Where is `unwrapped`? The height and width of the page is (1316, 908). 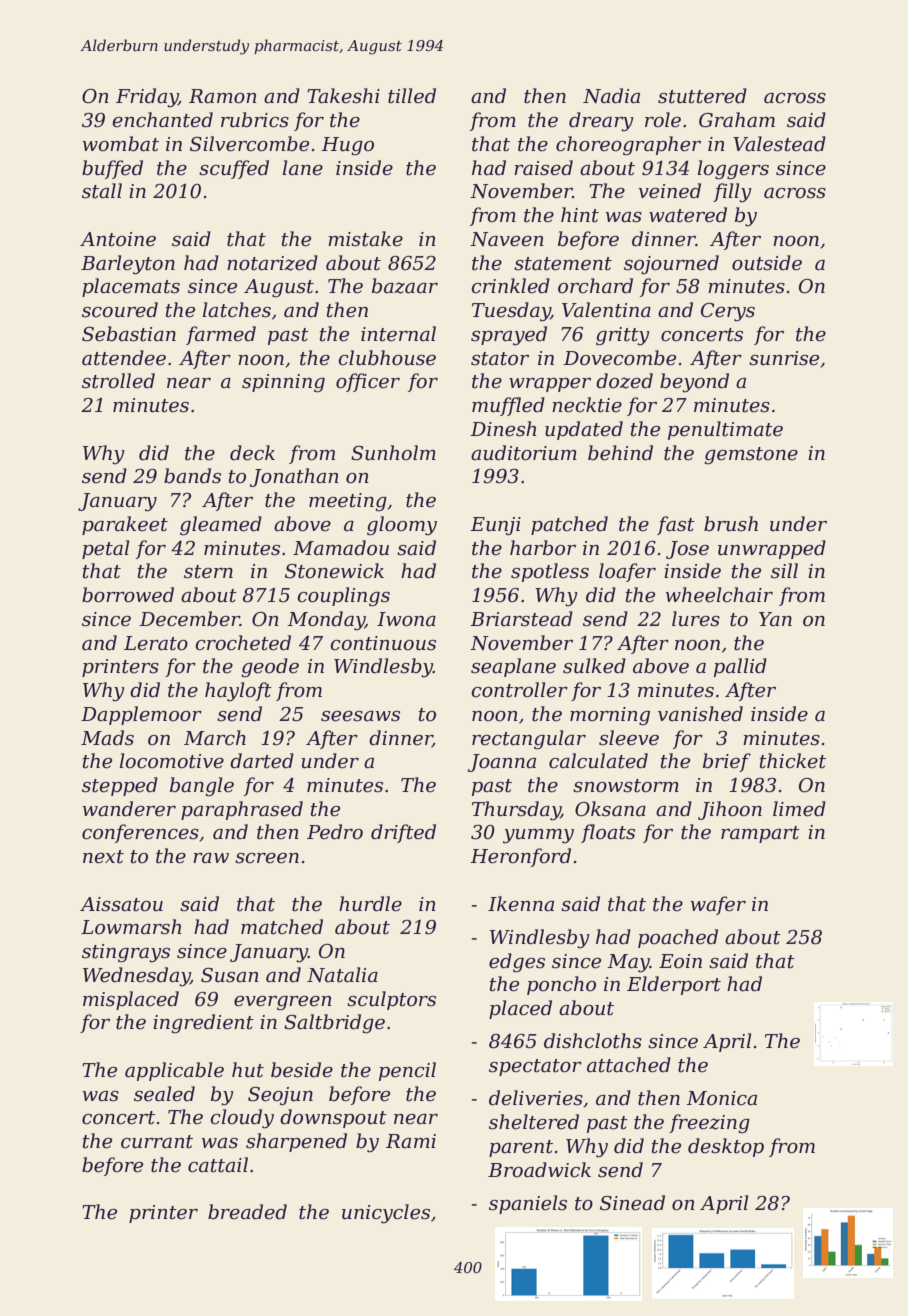
unwrapped is located at coordinates (772, 549).
